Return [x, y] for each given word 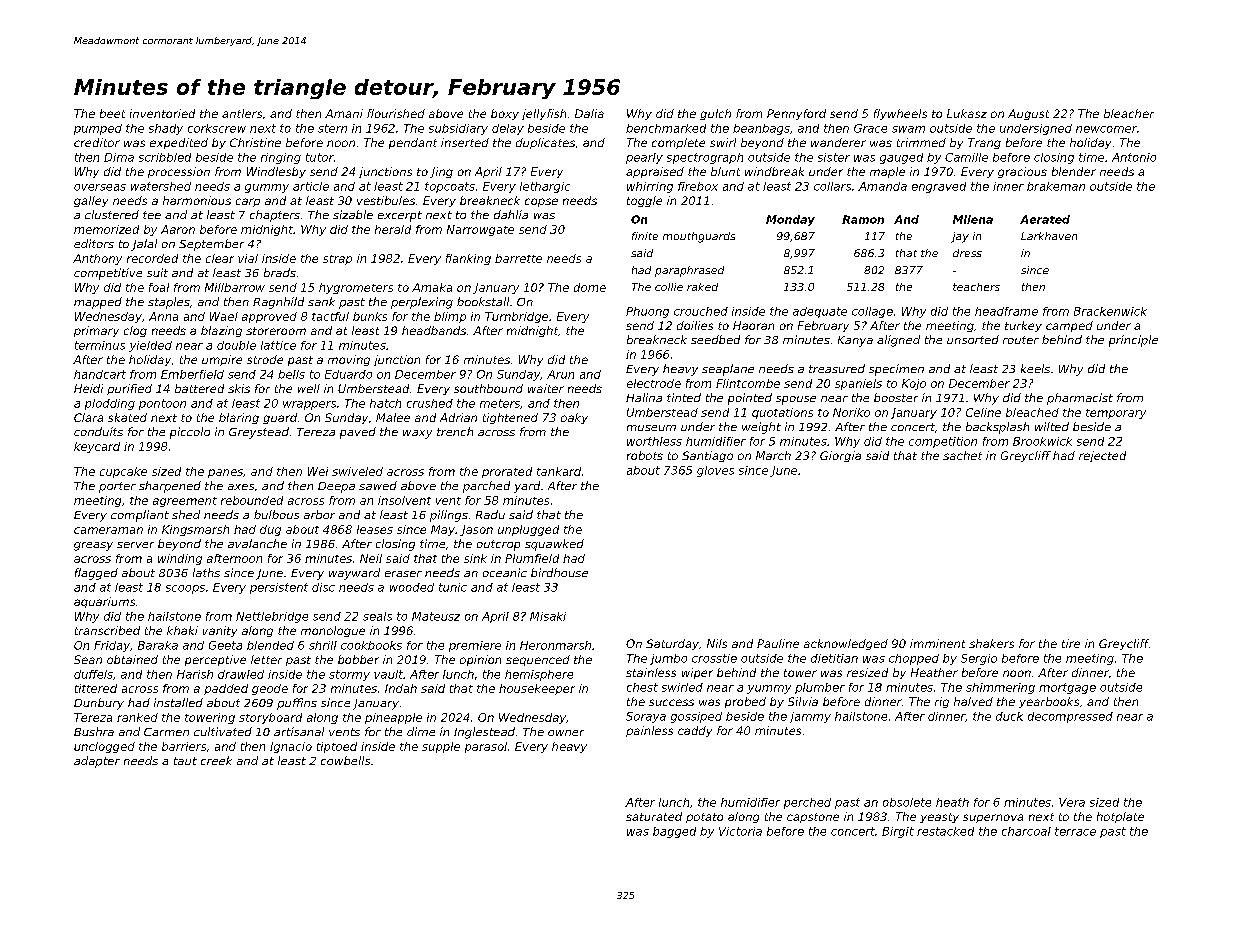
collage [872, 312]
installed [178, 702]
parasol [486, 747]
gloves [715, 471]
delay [508, 129]
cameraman [108, 530]
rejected [1102, 456]
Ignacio [291, 747]
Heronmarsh [555, 645]
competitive [108, 274]
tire [1071, 643]
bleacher [1129, 113]
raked [702, 287]
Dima [119, 157]
